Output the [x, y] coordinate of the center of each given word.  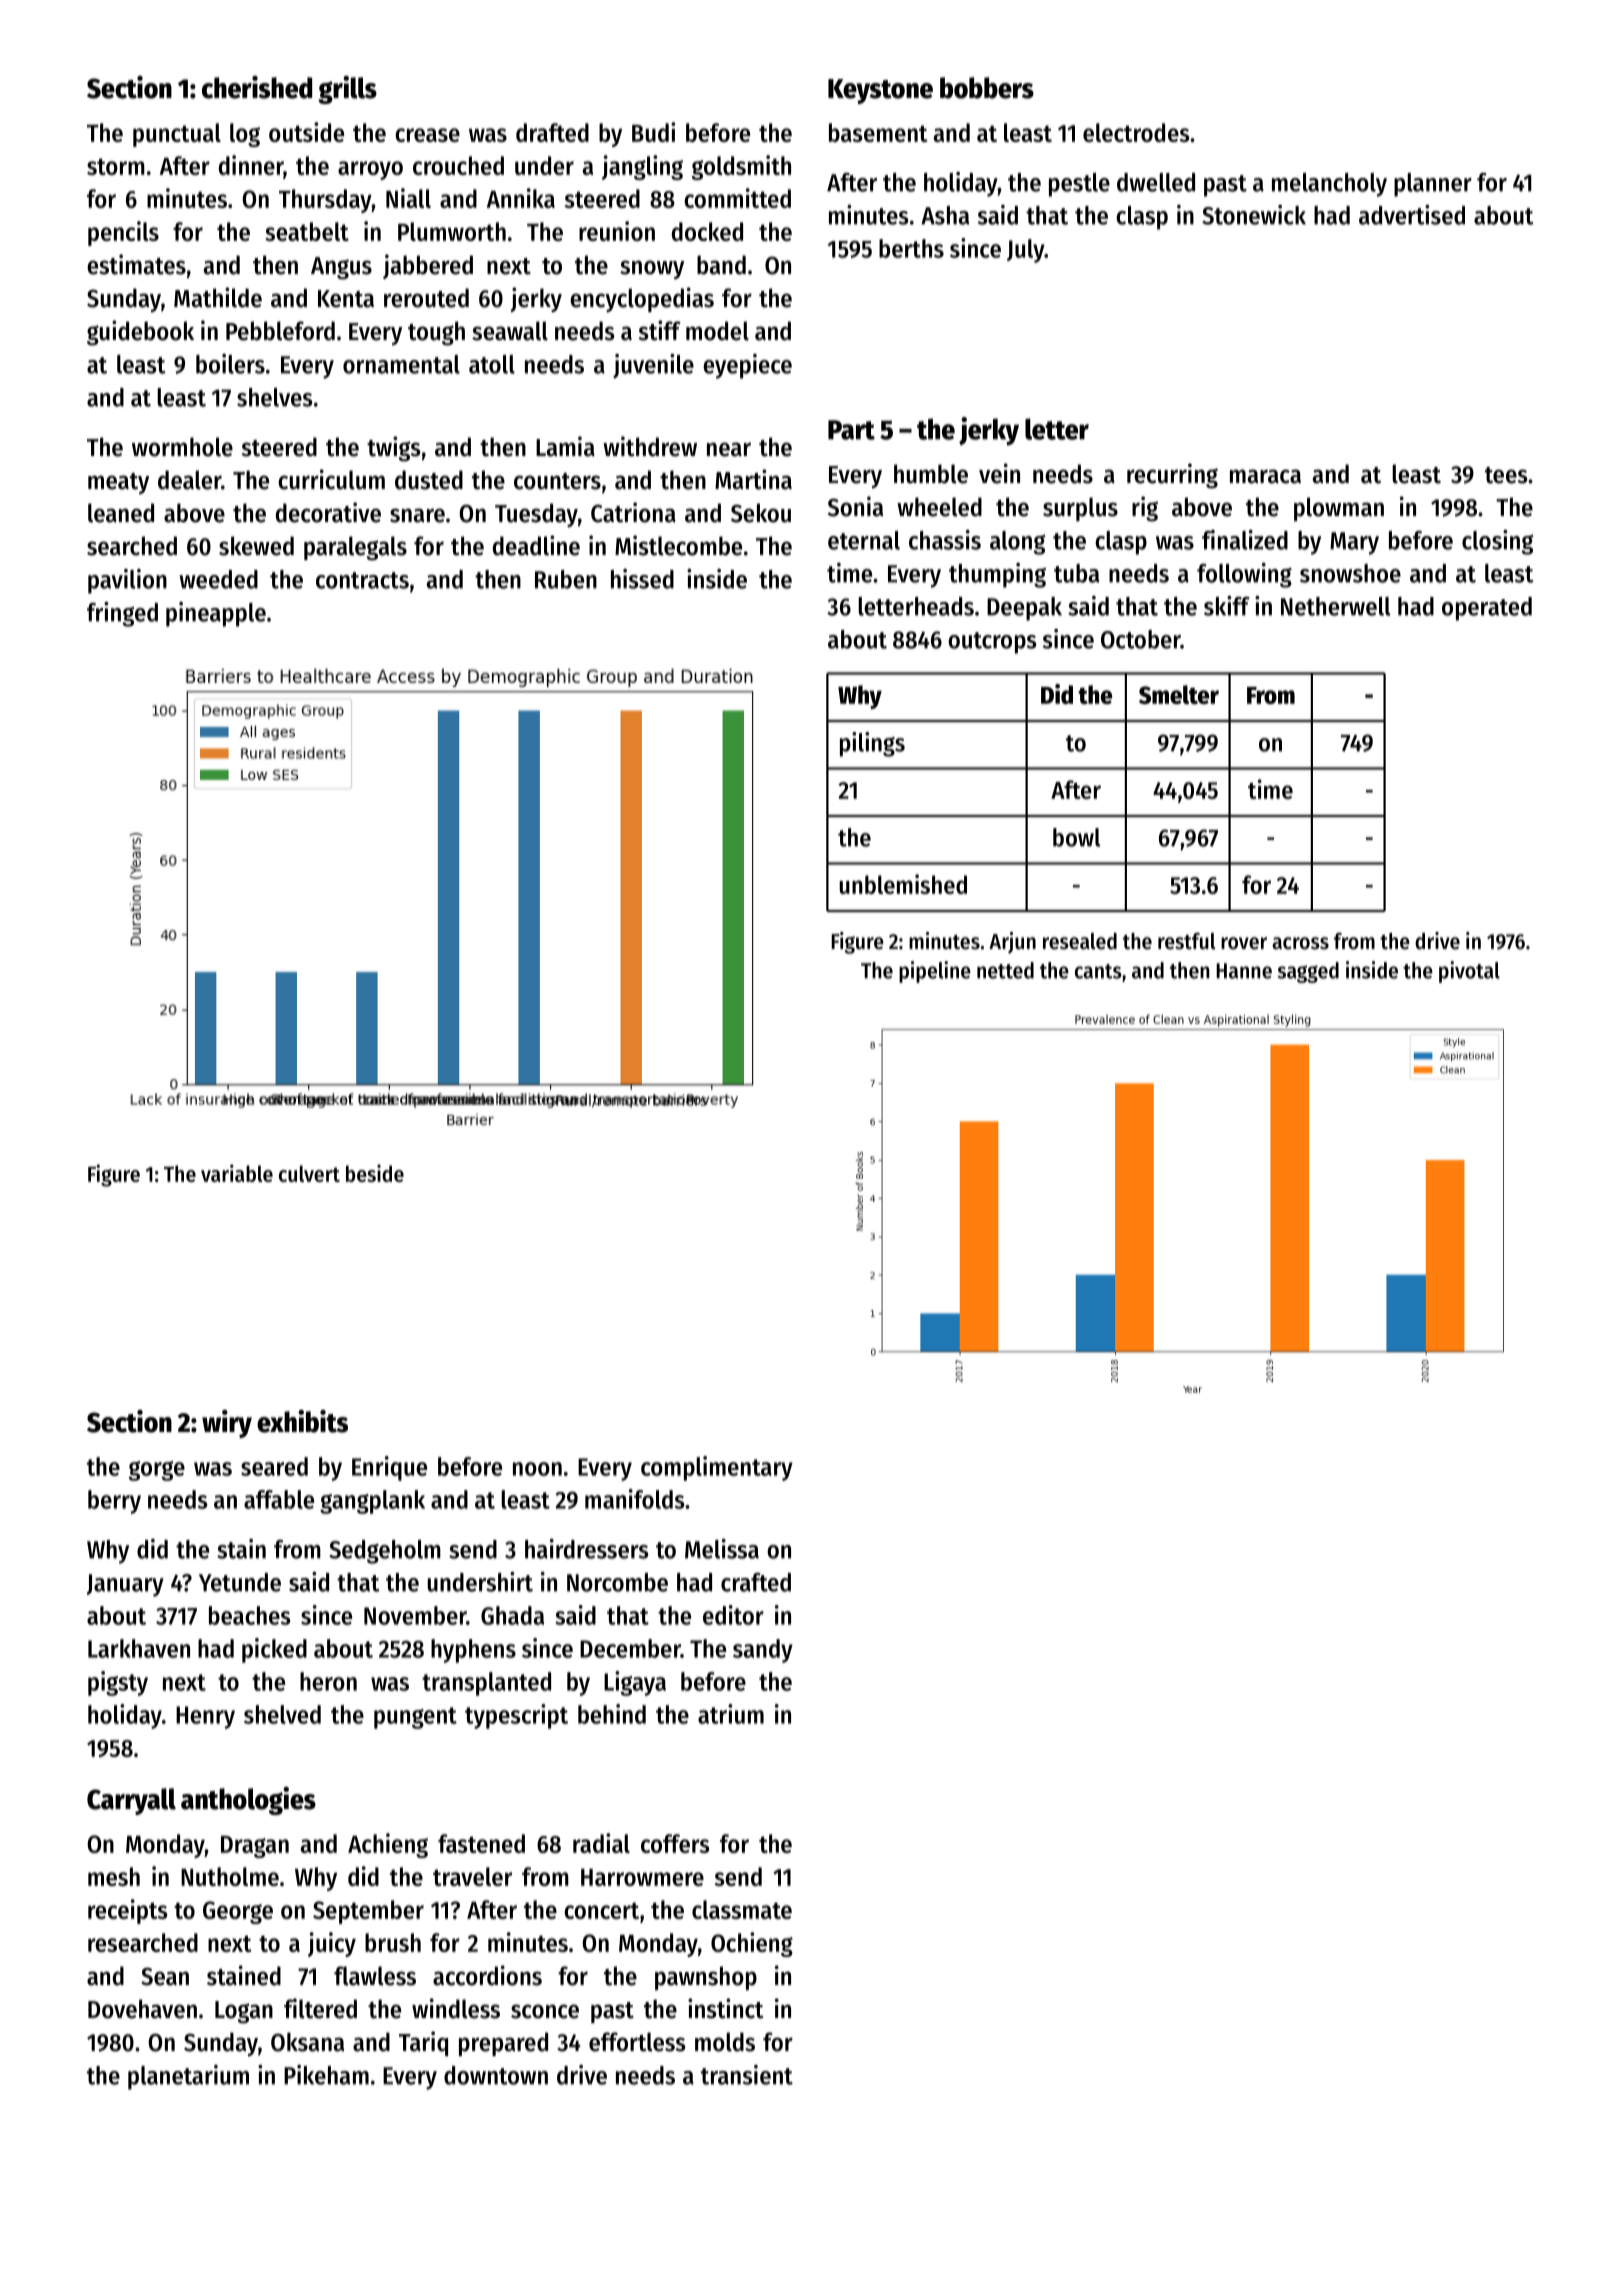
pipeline [935, 972]
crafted [756, 1582]
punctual [177, 135]
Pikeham [326, 2075]
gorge [157, 1471]
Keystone [880, 91]
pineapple [216, 614]
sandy [763, 1651]
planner [1433, 185]
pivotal [1469, 972]
